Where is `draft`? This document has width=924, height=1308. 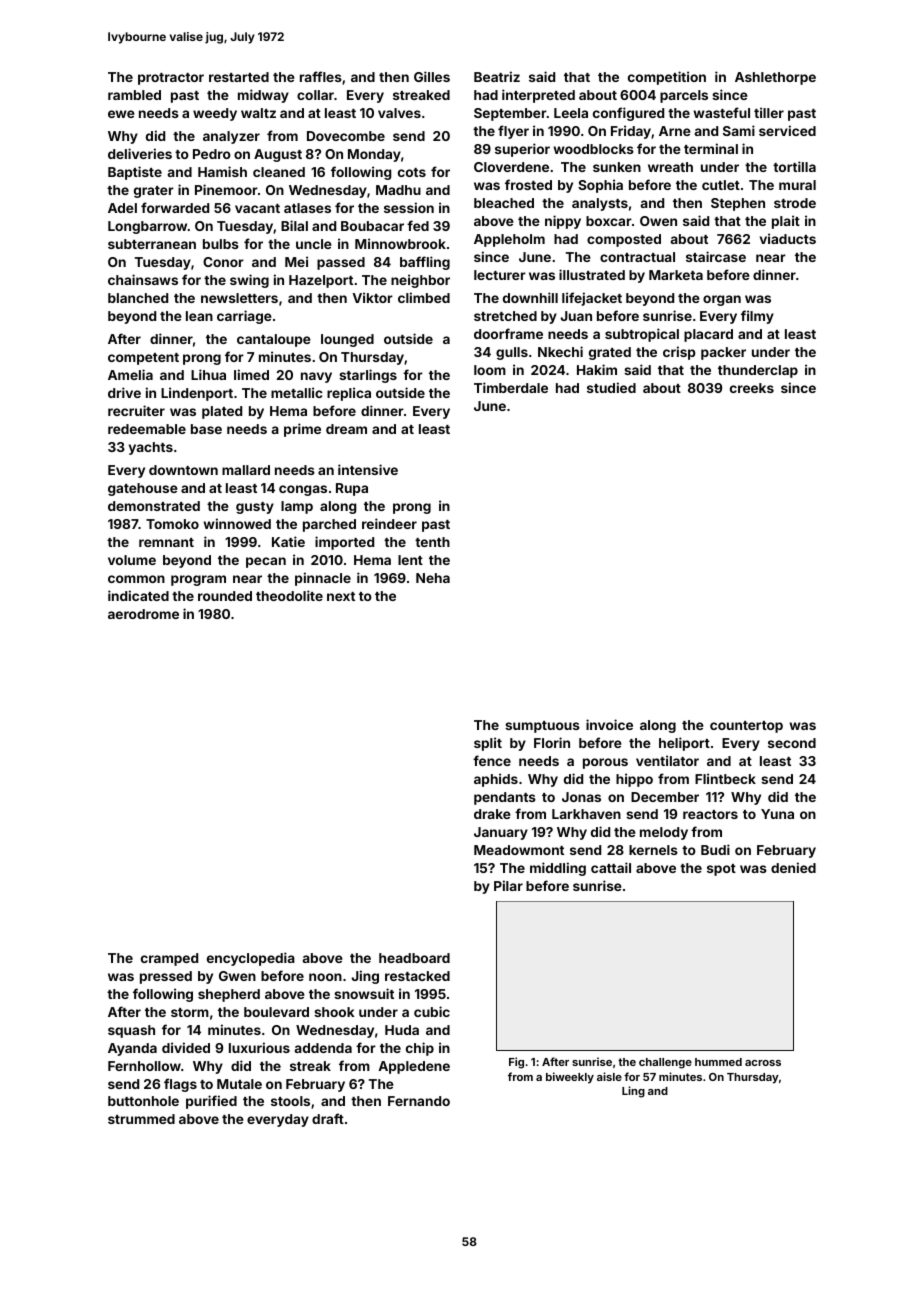 draft is located at coordinates (328, 1118).
